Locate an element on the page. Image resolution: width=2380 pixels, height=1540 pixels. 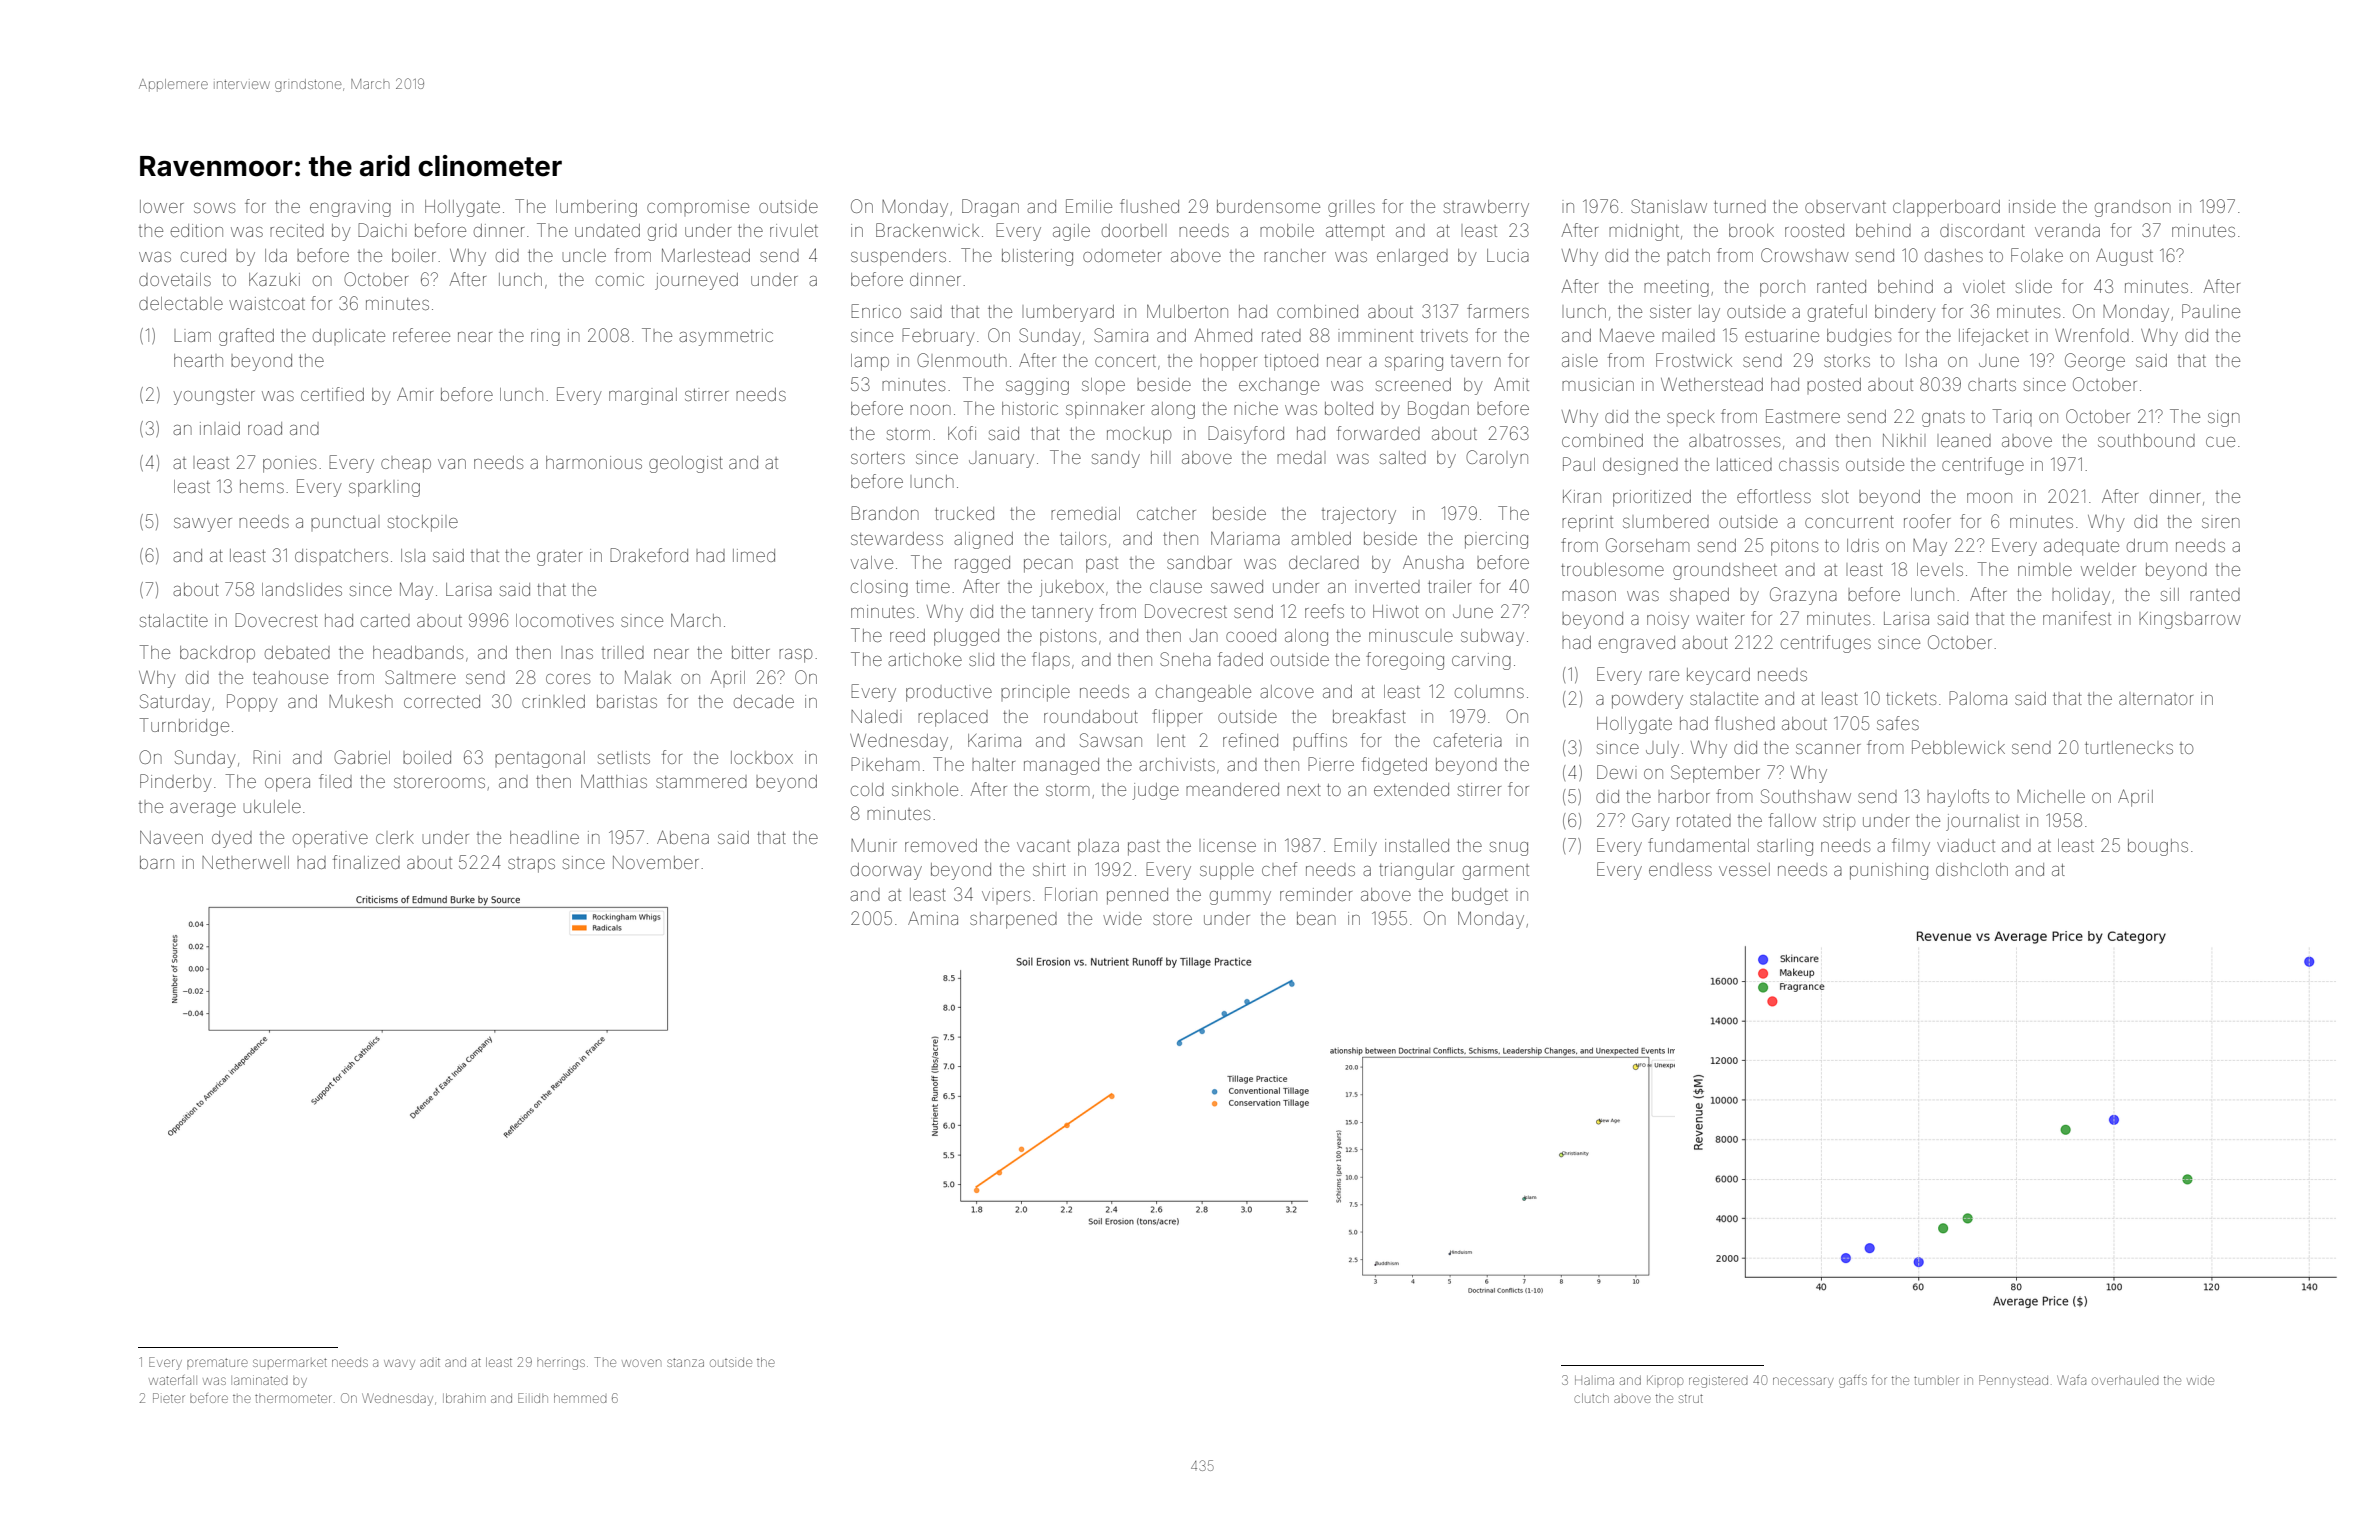
youngster is located at coordinates (214, 397).
